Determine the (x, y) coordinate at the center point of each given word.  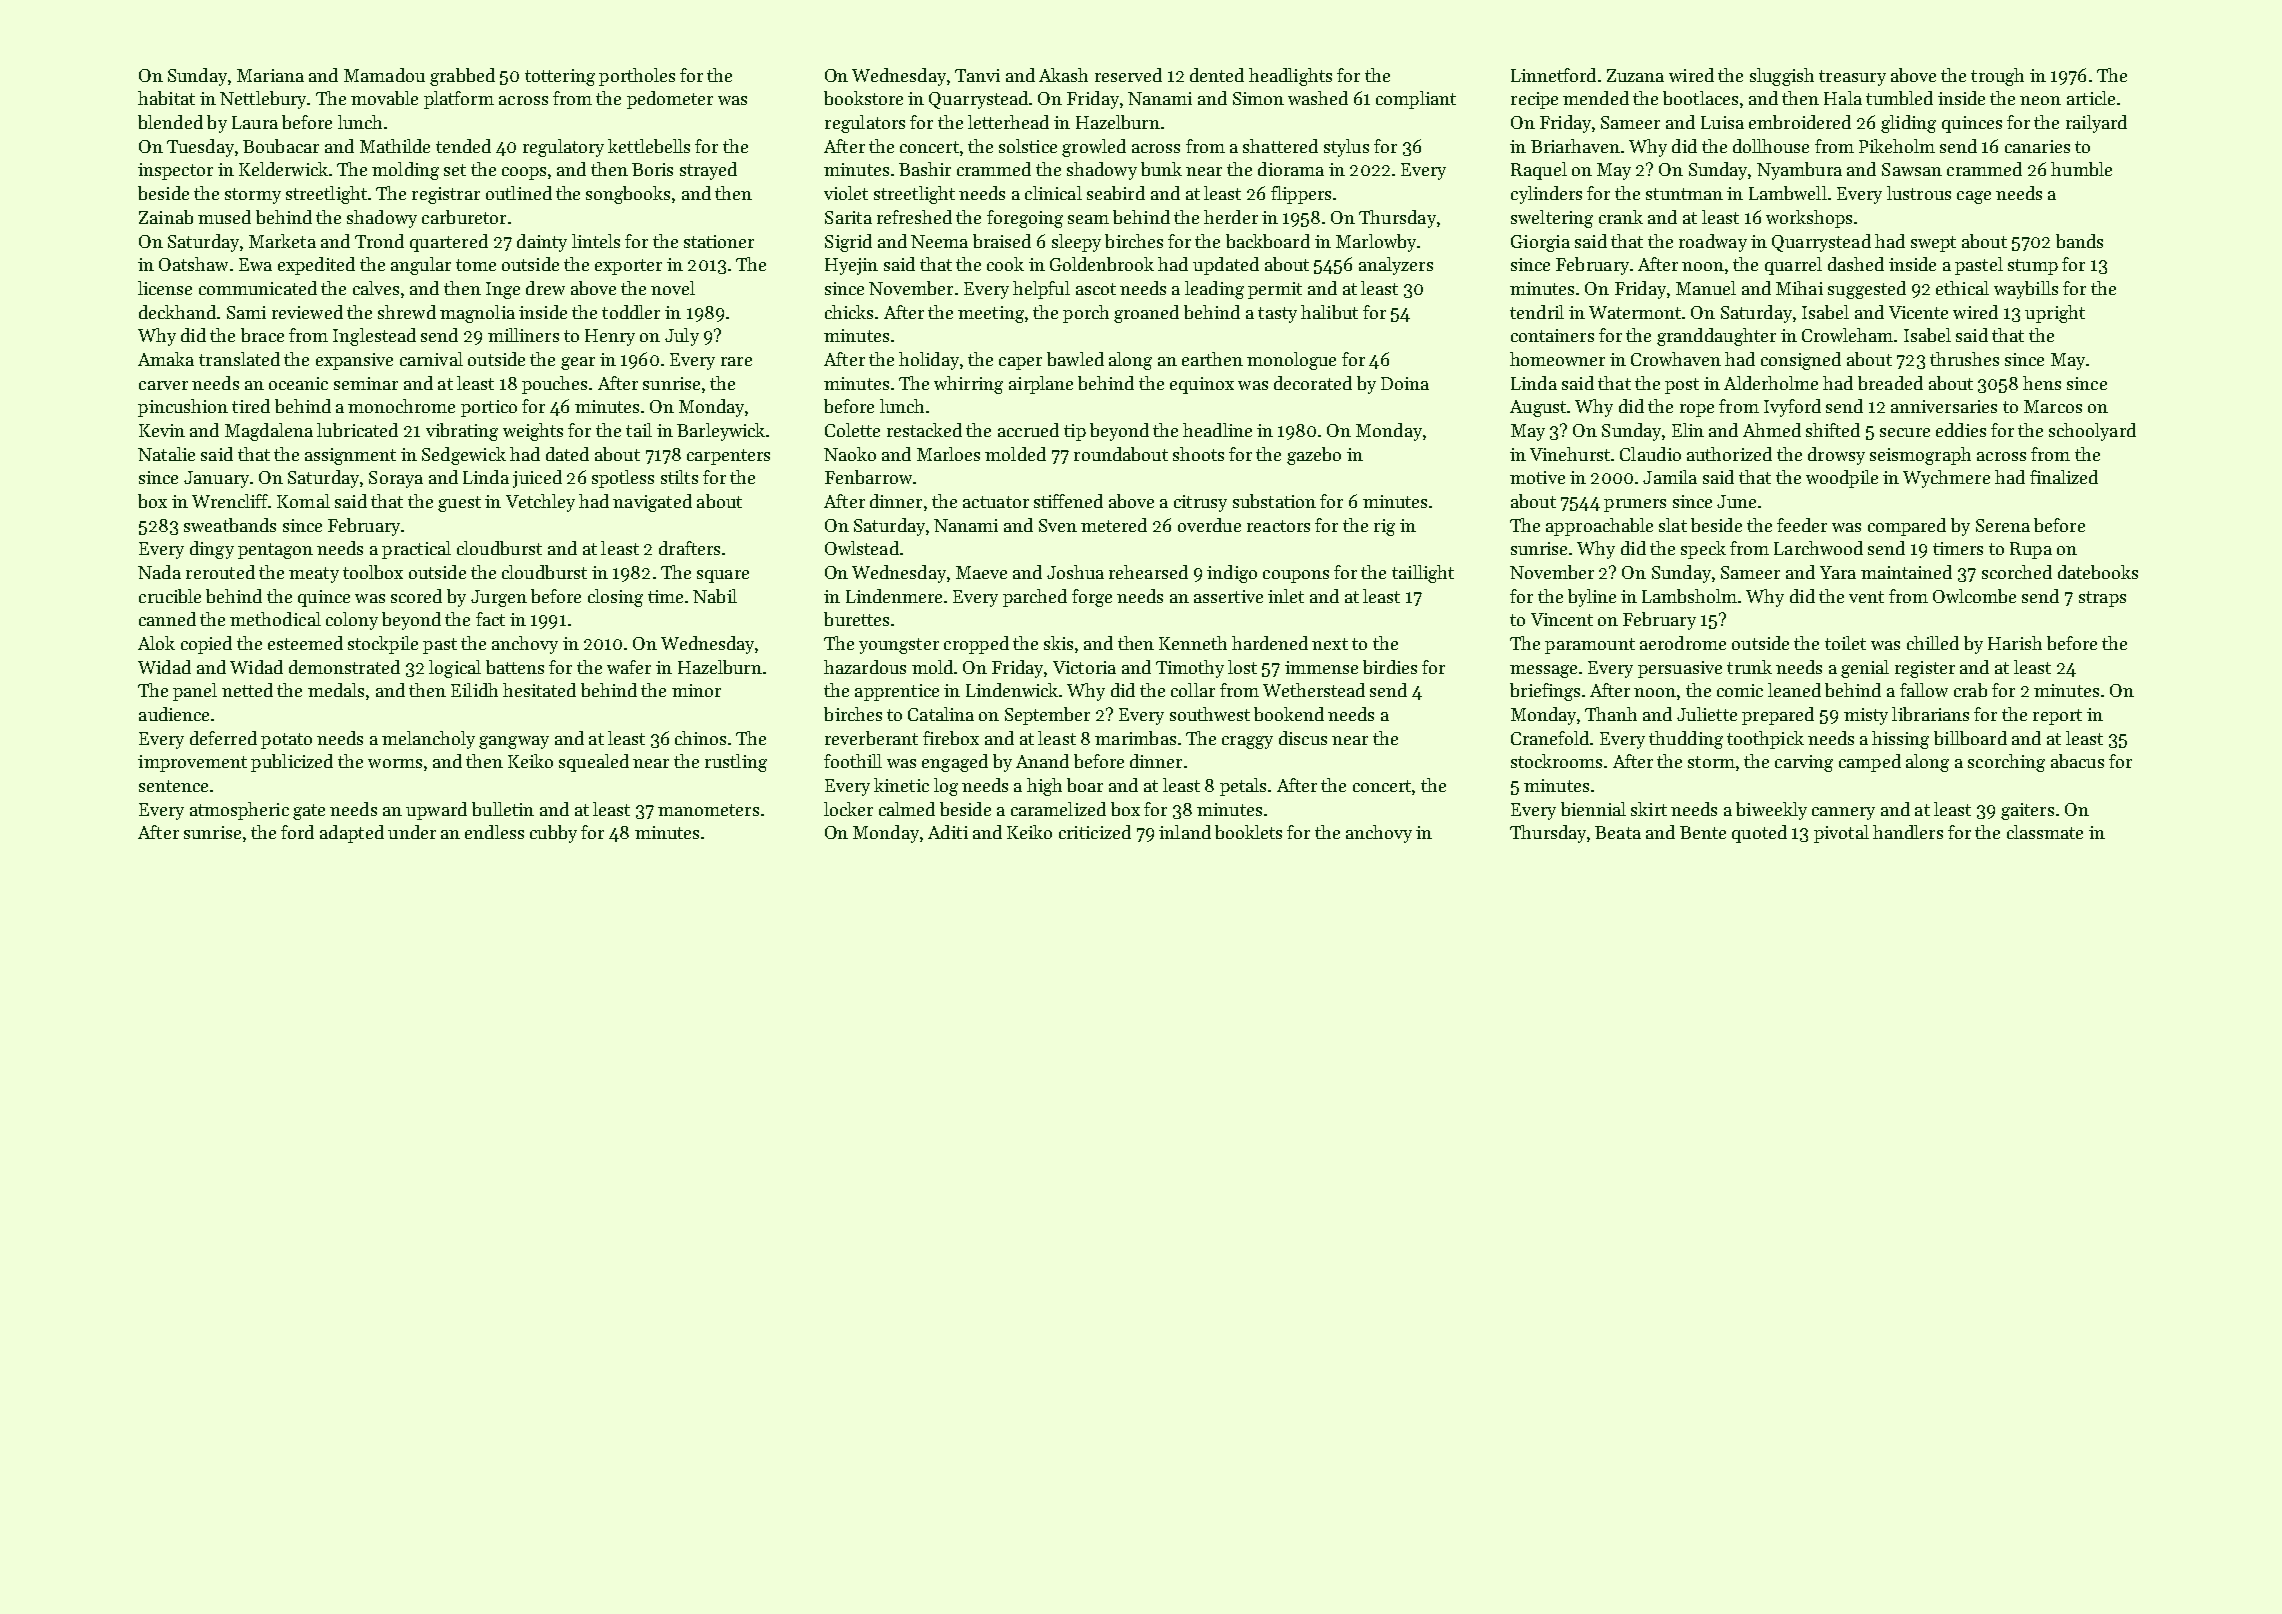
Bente (1703, 832)
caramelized (1058, 809)
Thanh (1611, 714)
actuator (996, 502)
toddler (631, 312)
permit (1275, 290)
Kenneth (1193, 643)
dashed (1856, 264)
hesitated (539, 690)
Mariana (270, 75)
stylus (1346, 148)
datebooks (2098, 572)
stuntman (1684, 194)
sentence (173, 786)
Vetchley (540, 503)
